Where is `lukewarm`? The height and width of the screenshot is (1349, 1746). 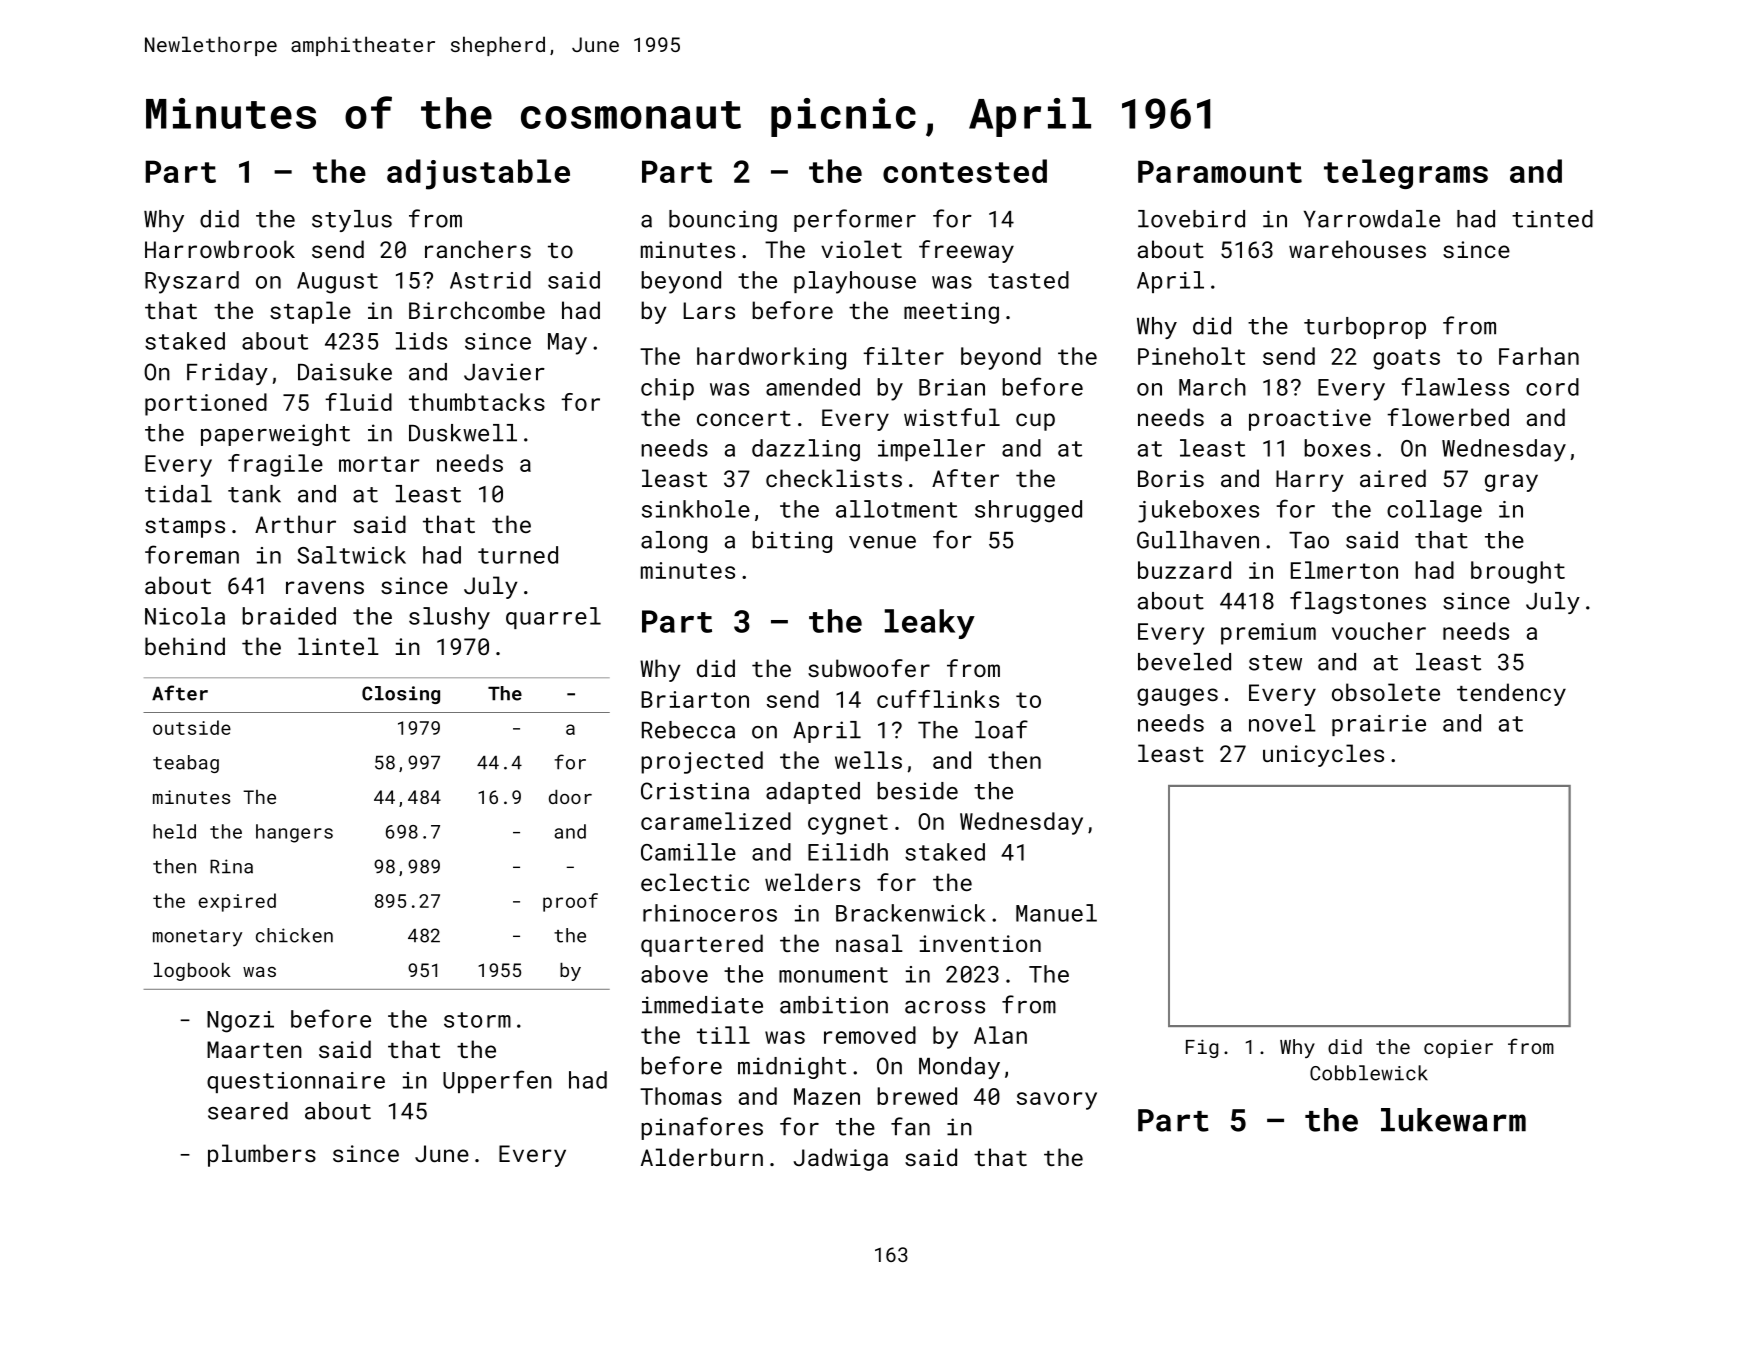
lukewarm is located at coordinates (1453, 1120).
